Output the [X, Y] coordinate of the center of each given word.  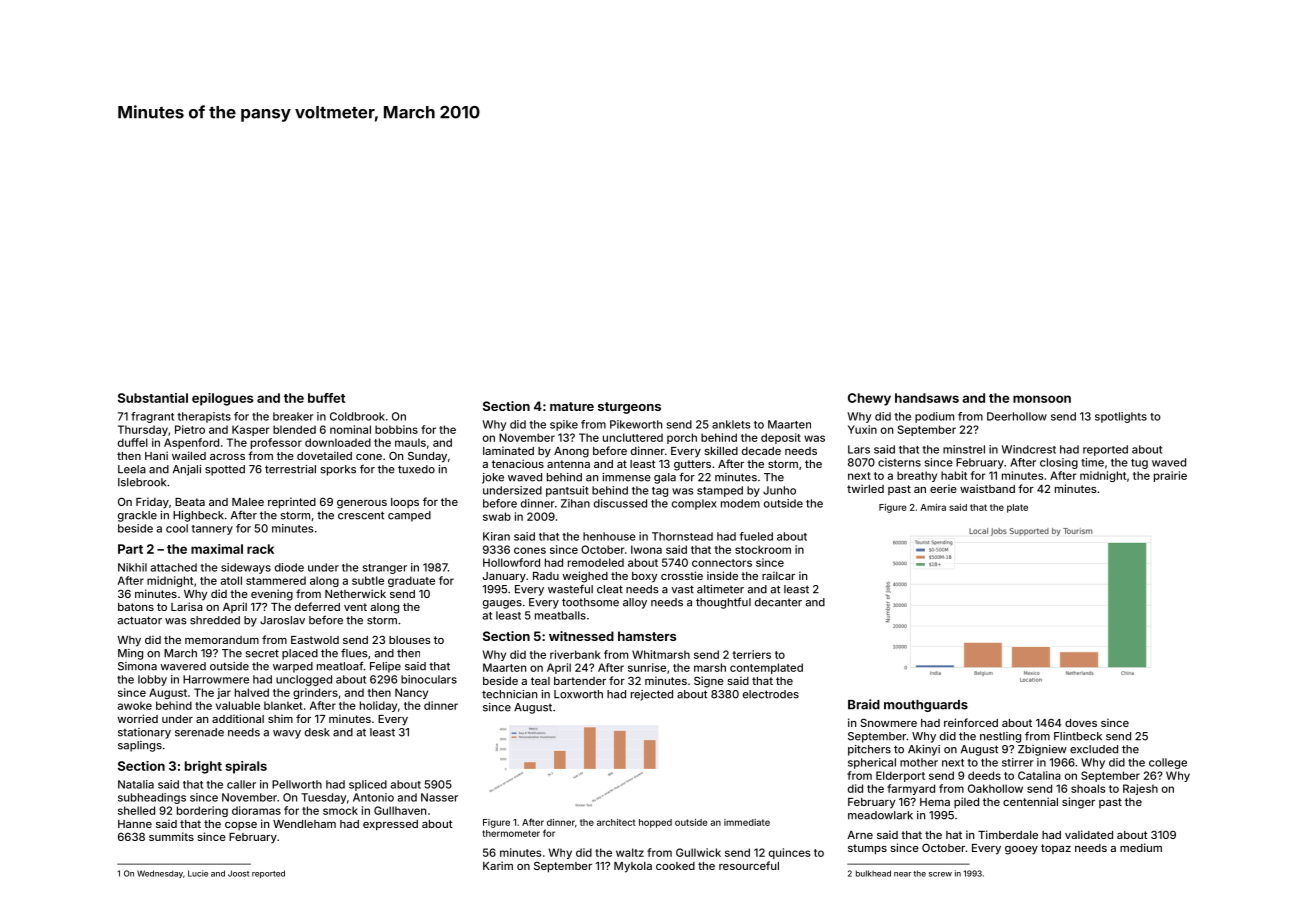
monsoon [1042, 399]
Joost [238, 873]
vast [682, 589]
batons [136, 607]
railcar [778, 575]
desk [317, 732]
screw [940, 874]
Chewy [869, 399]
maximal [217, 549]
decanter [778, 602]
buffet [326, 398]
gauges [502, 604]
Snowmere [889, 722]
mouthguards [926, 706]
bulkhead [873, 873]
